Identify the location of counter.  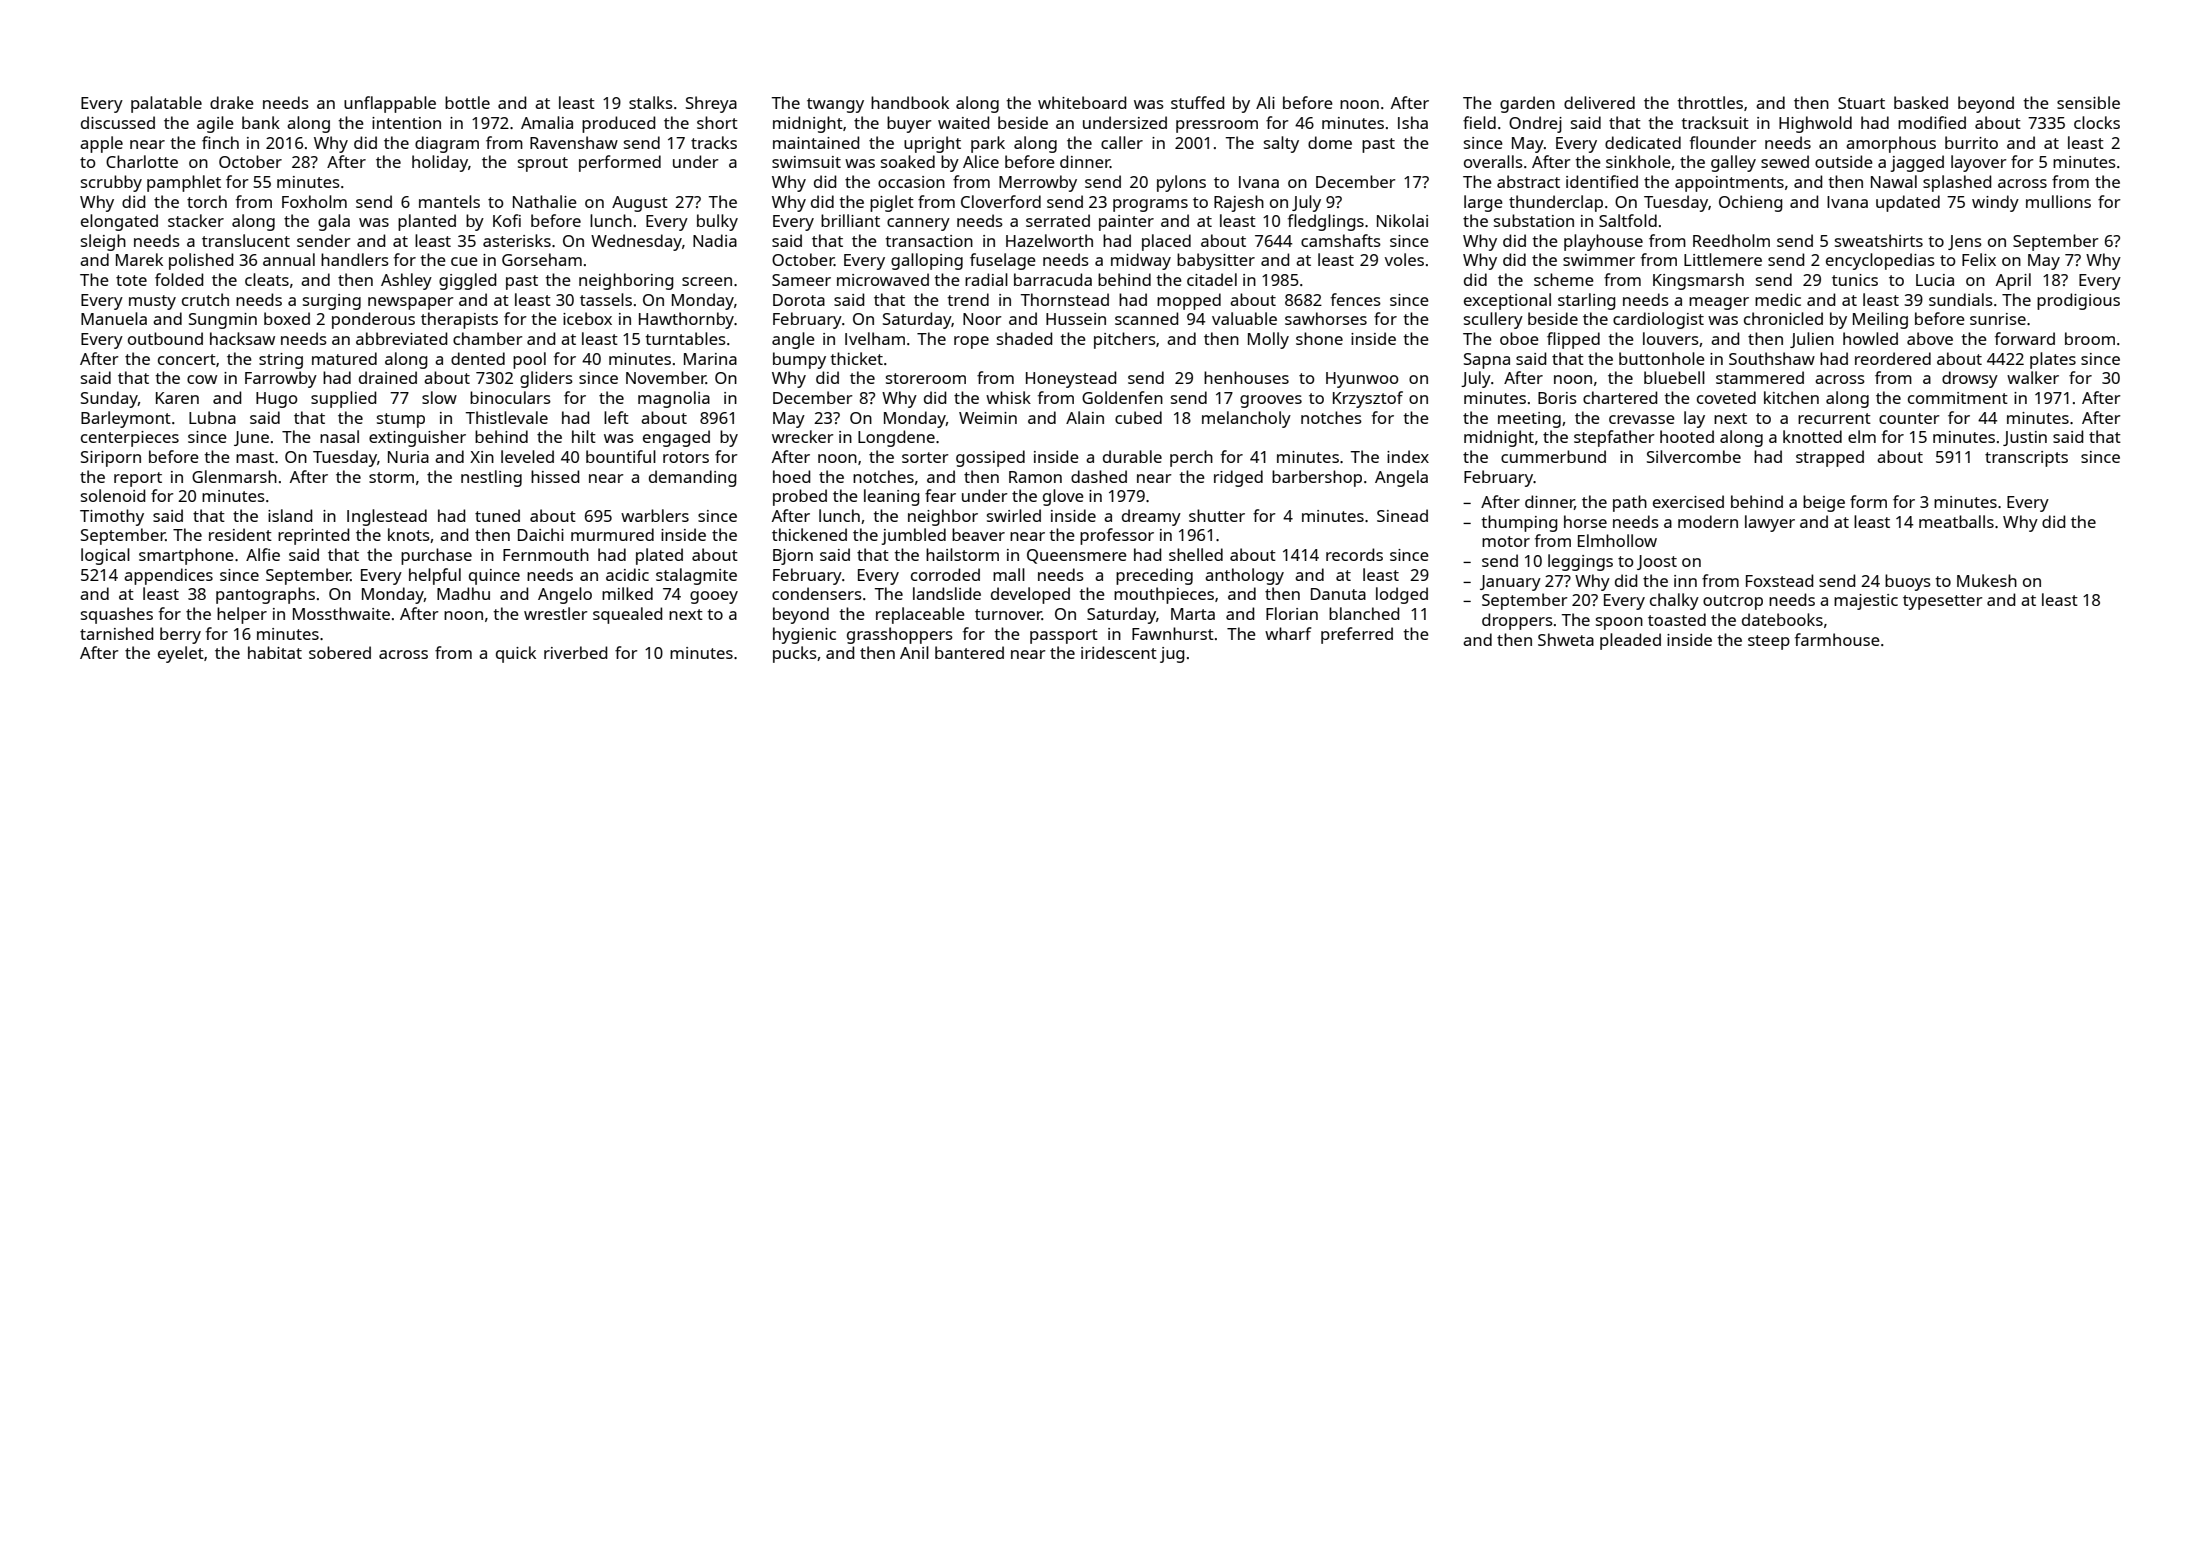
(1909, 418).
